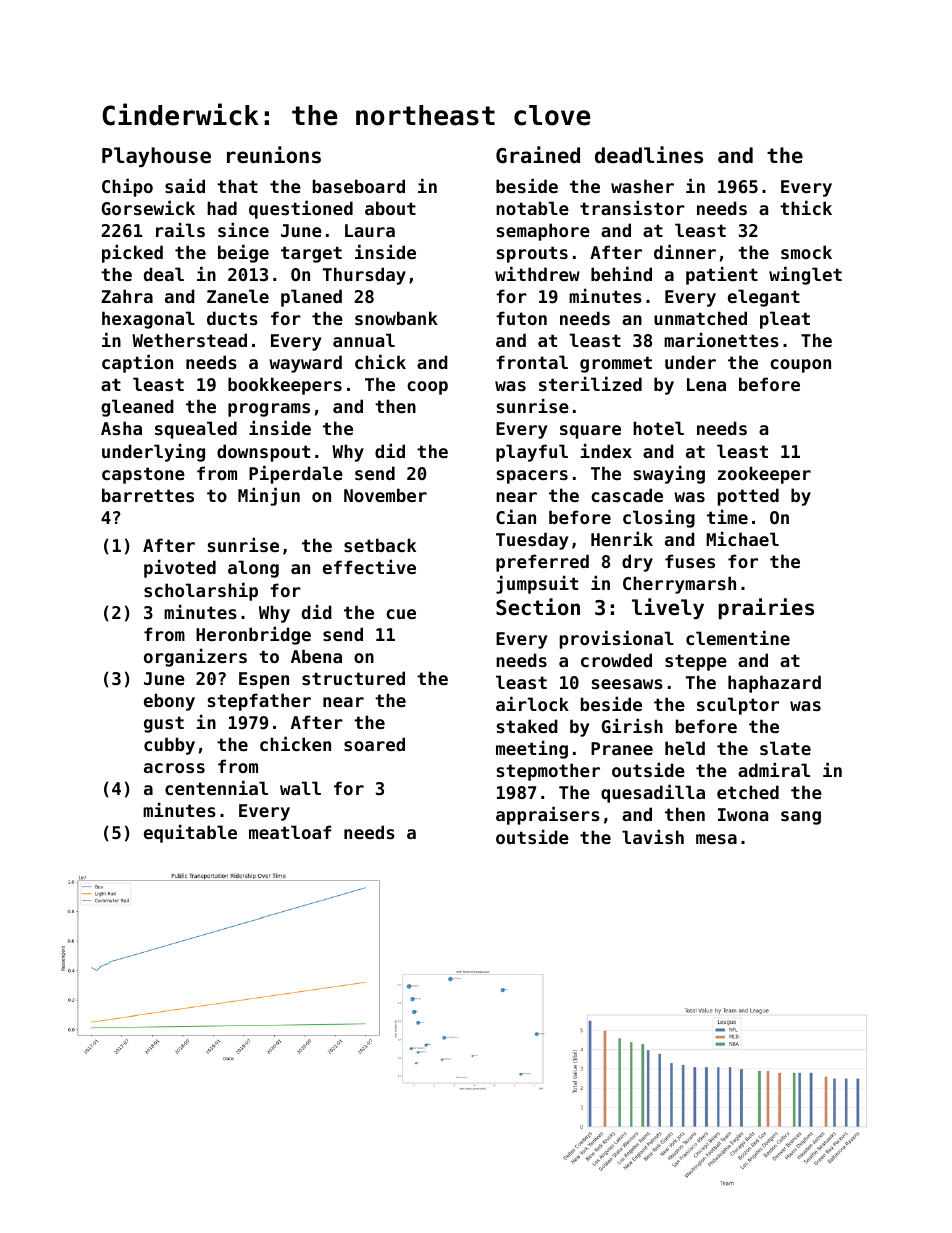  Describe the element at coordinates (353, 678) in the page. I see `structured` at that location.
